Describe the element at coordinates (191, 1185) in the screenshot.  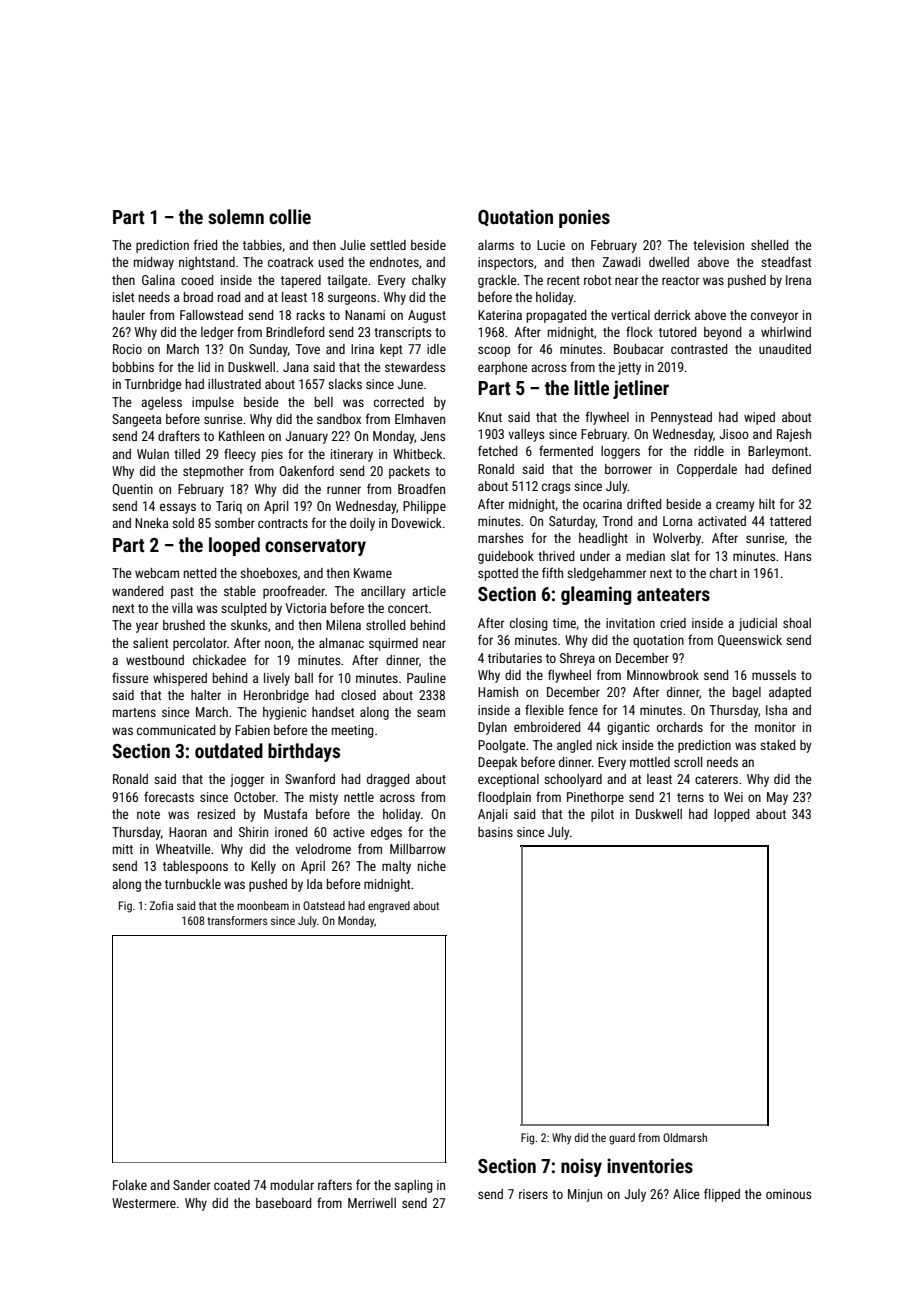
I see `Sander` at that location.
